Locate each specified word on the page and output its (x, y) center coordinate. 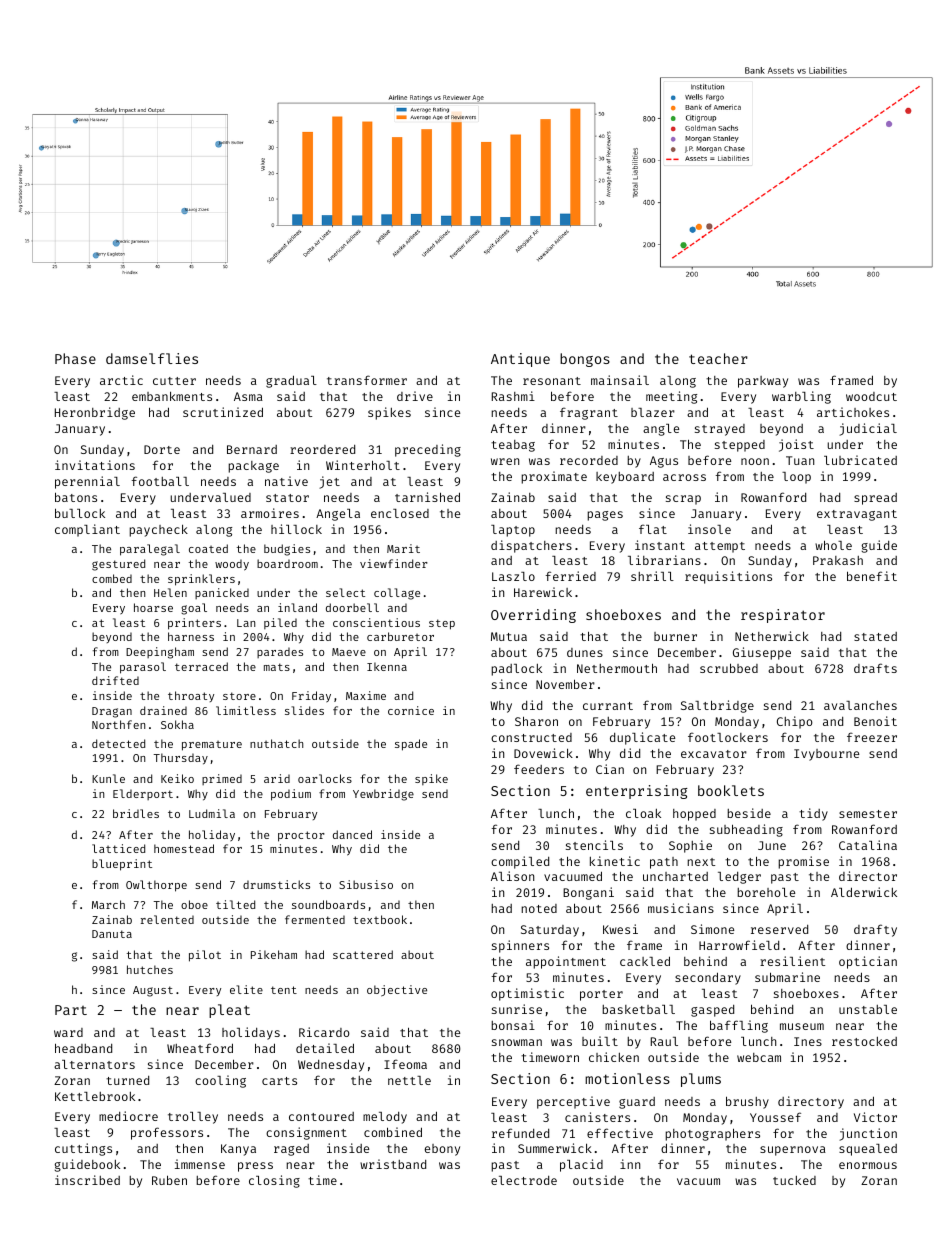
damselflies (152, 358)
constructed (531, 737)
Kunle (108, 778)
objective (397, 991)
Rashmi (513, 396)
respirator (783, 616)
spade (411, 745)
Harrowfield (739, 945)
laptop (513, 531)
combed (112, 578)
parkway (763, 382)
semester (868, 814)
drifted (115, 680)
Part (71, 1010)
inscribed (87, 1180)
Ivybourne (826, 755)
